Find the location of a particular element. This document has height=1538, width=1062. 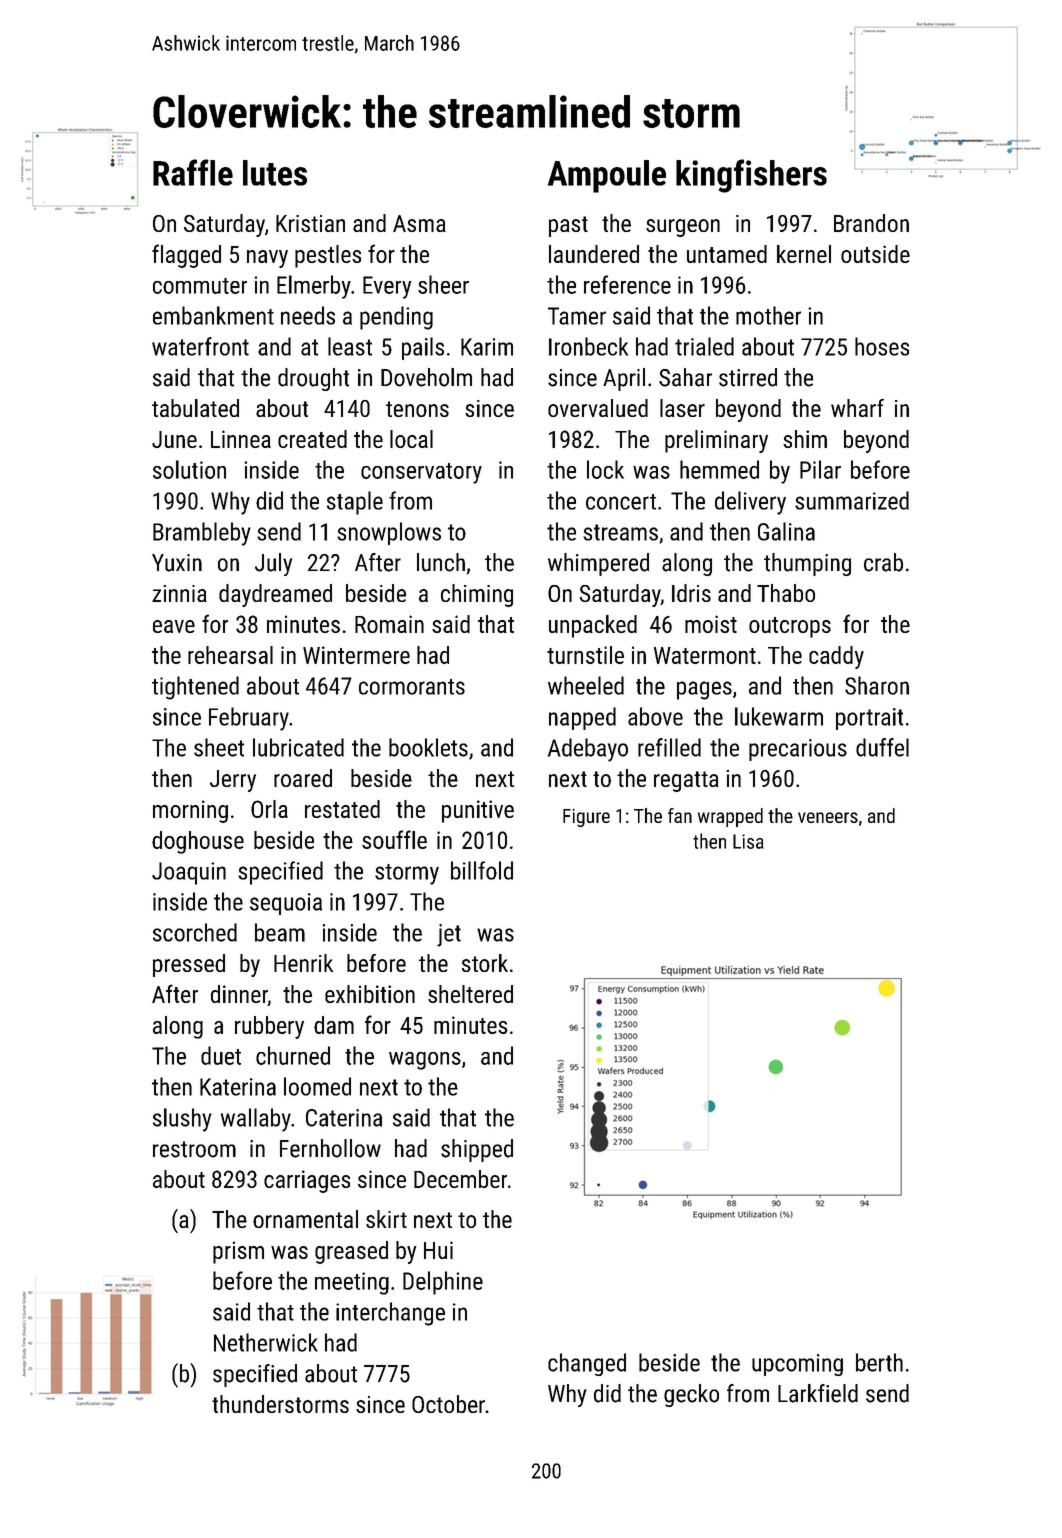

upcoming is located at coordinates (797, 1365).
